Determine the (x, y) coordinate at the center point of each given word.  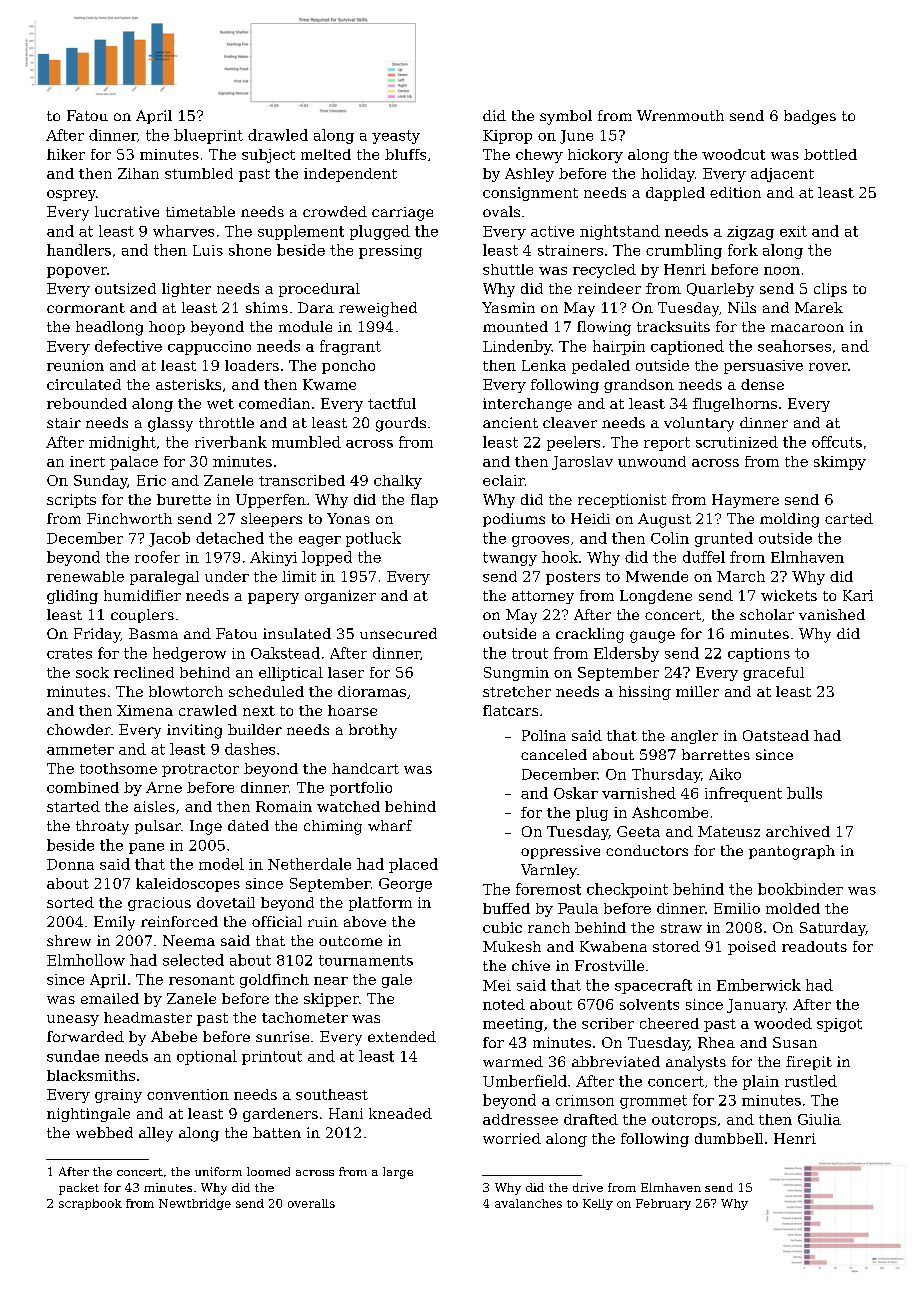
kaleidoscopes (188, 885)
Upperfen (271, 501)
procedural (319, 290)
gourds (401, 424)
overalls (311, 1203)
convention (188, 1094)
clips (830, 290)
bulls (804, 793)
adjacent (782, 175)
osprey (71, 195)
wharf (390, 825)
